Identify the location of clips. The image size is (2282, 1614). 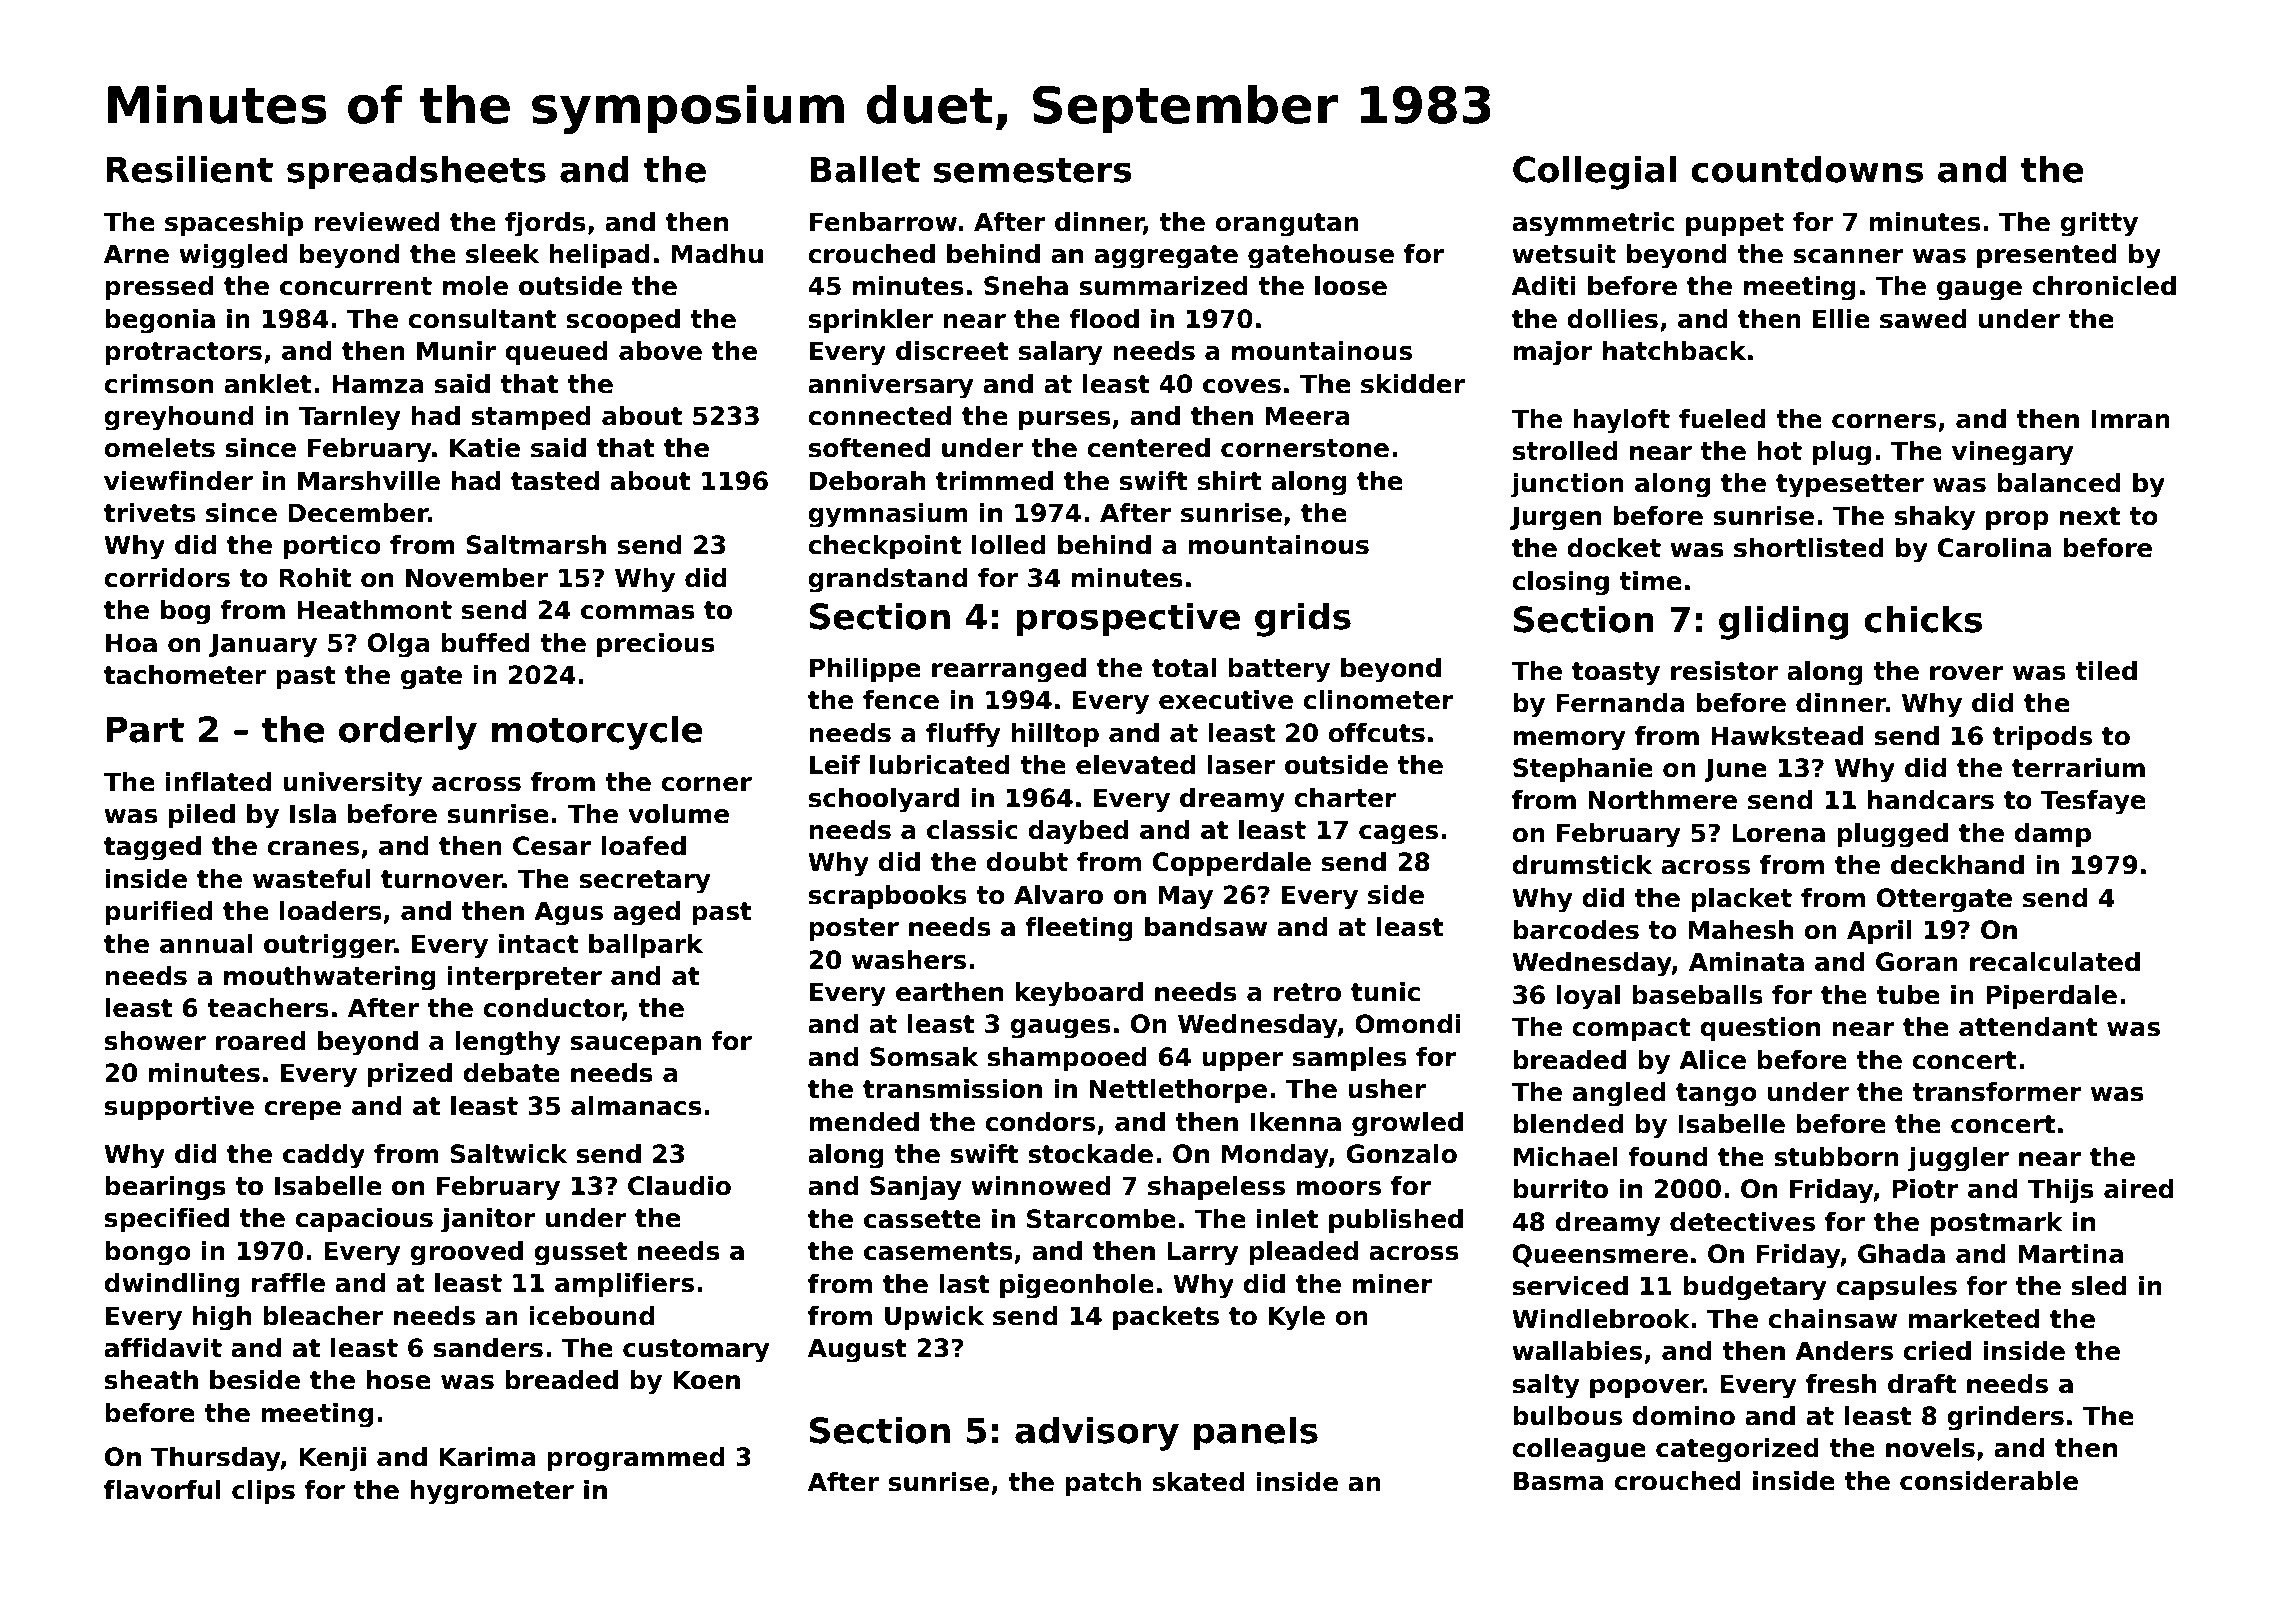
(263, 1492).
